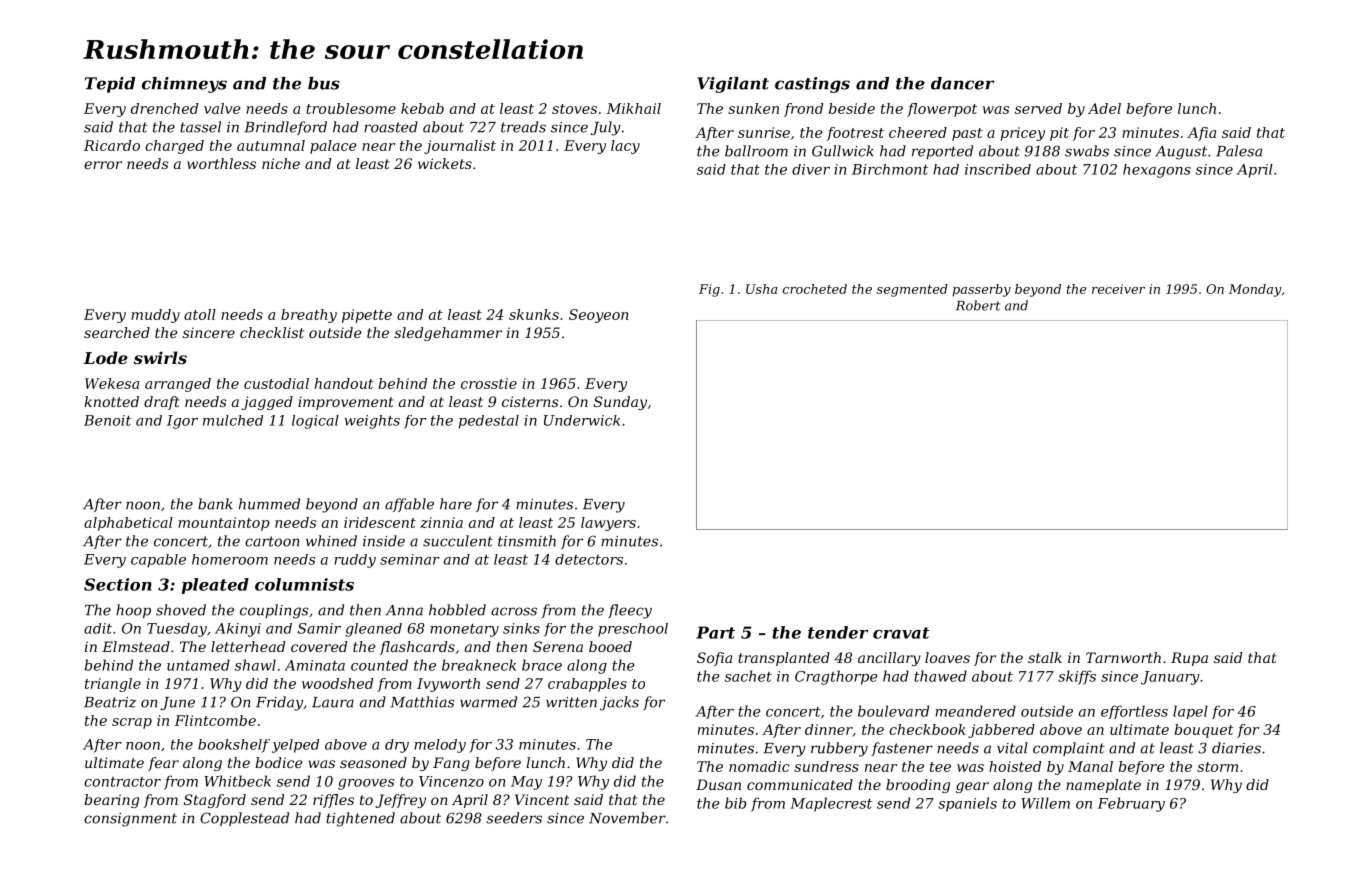 Image resolution: width=1372 pixels, height=887 pixels. What do you see at coordinates (599, 316) in the image?
I see `Seoyeon` at bounding box center [599, 316].
